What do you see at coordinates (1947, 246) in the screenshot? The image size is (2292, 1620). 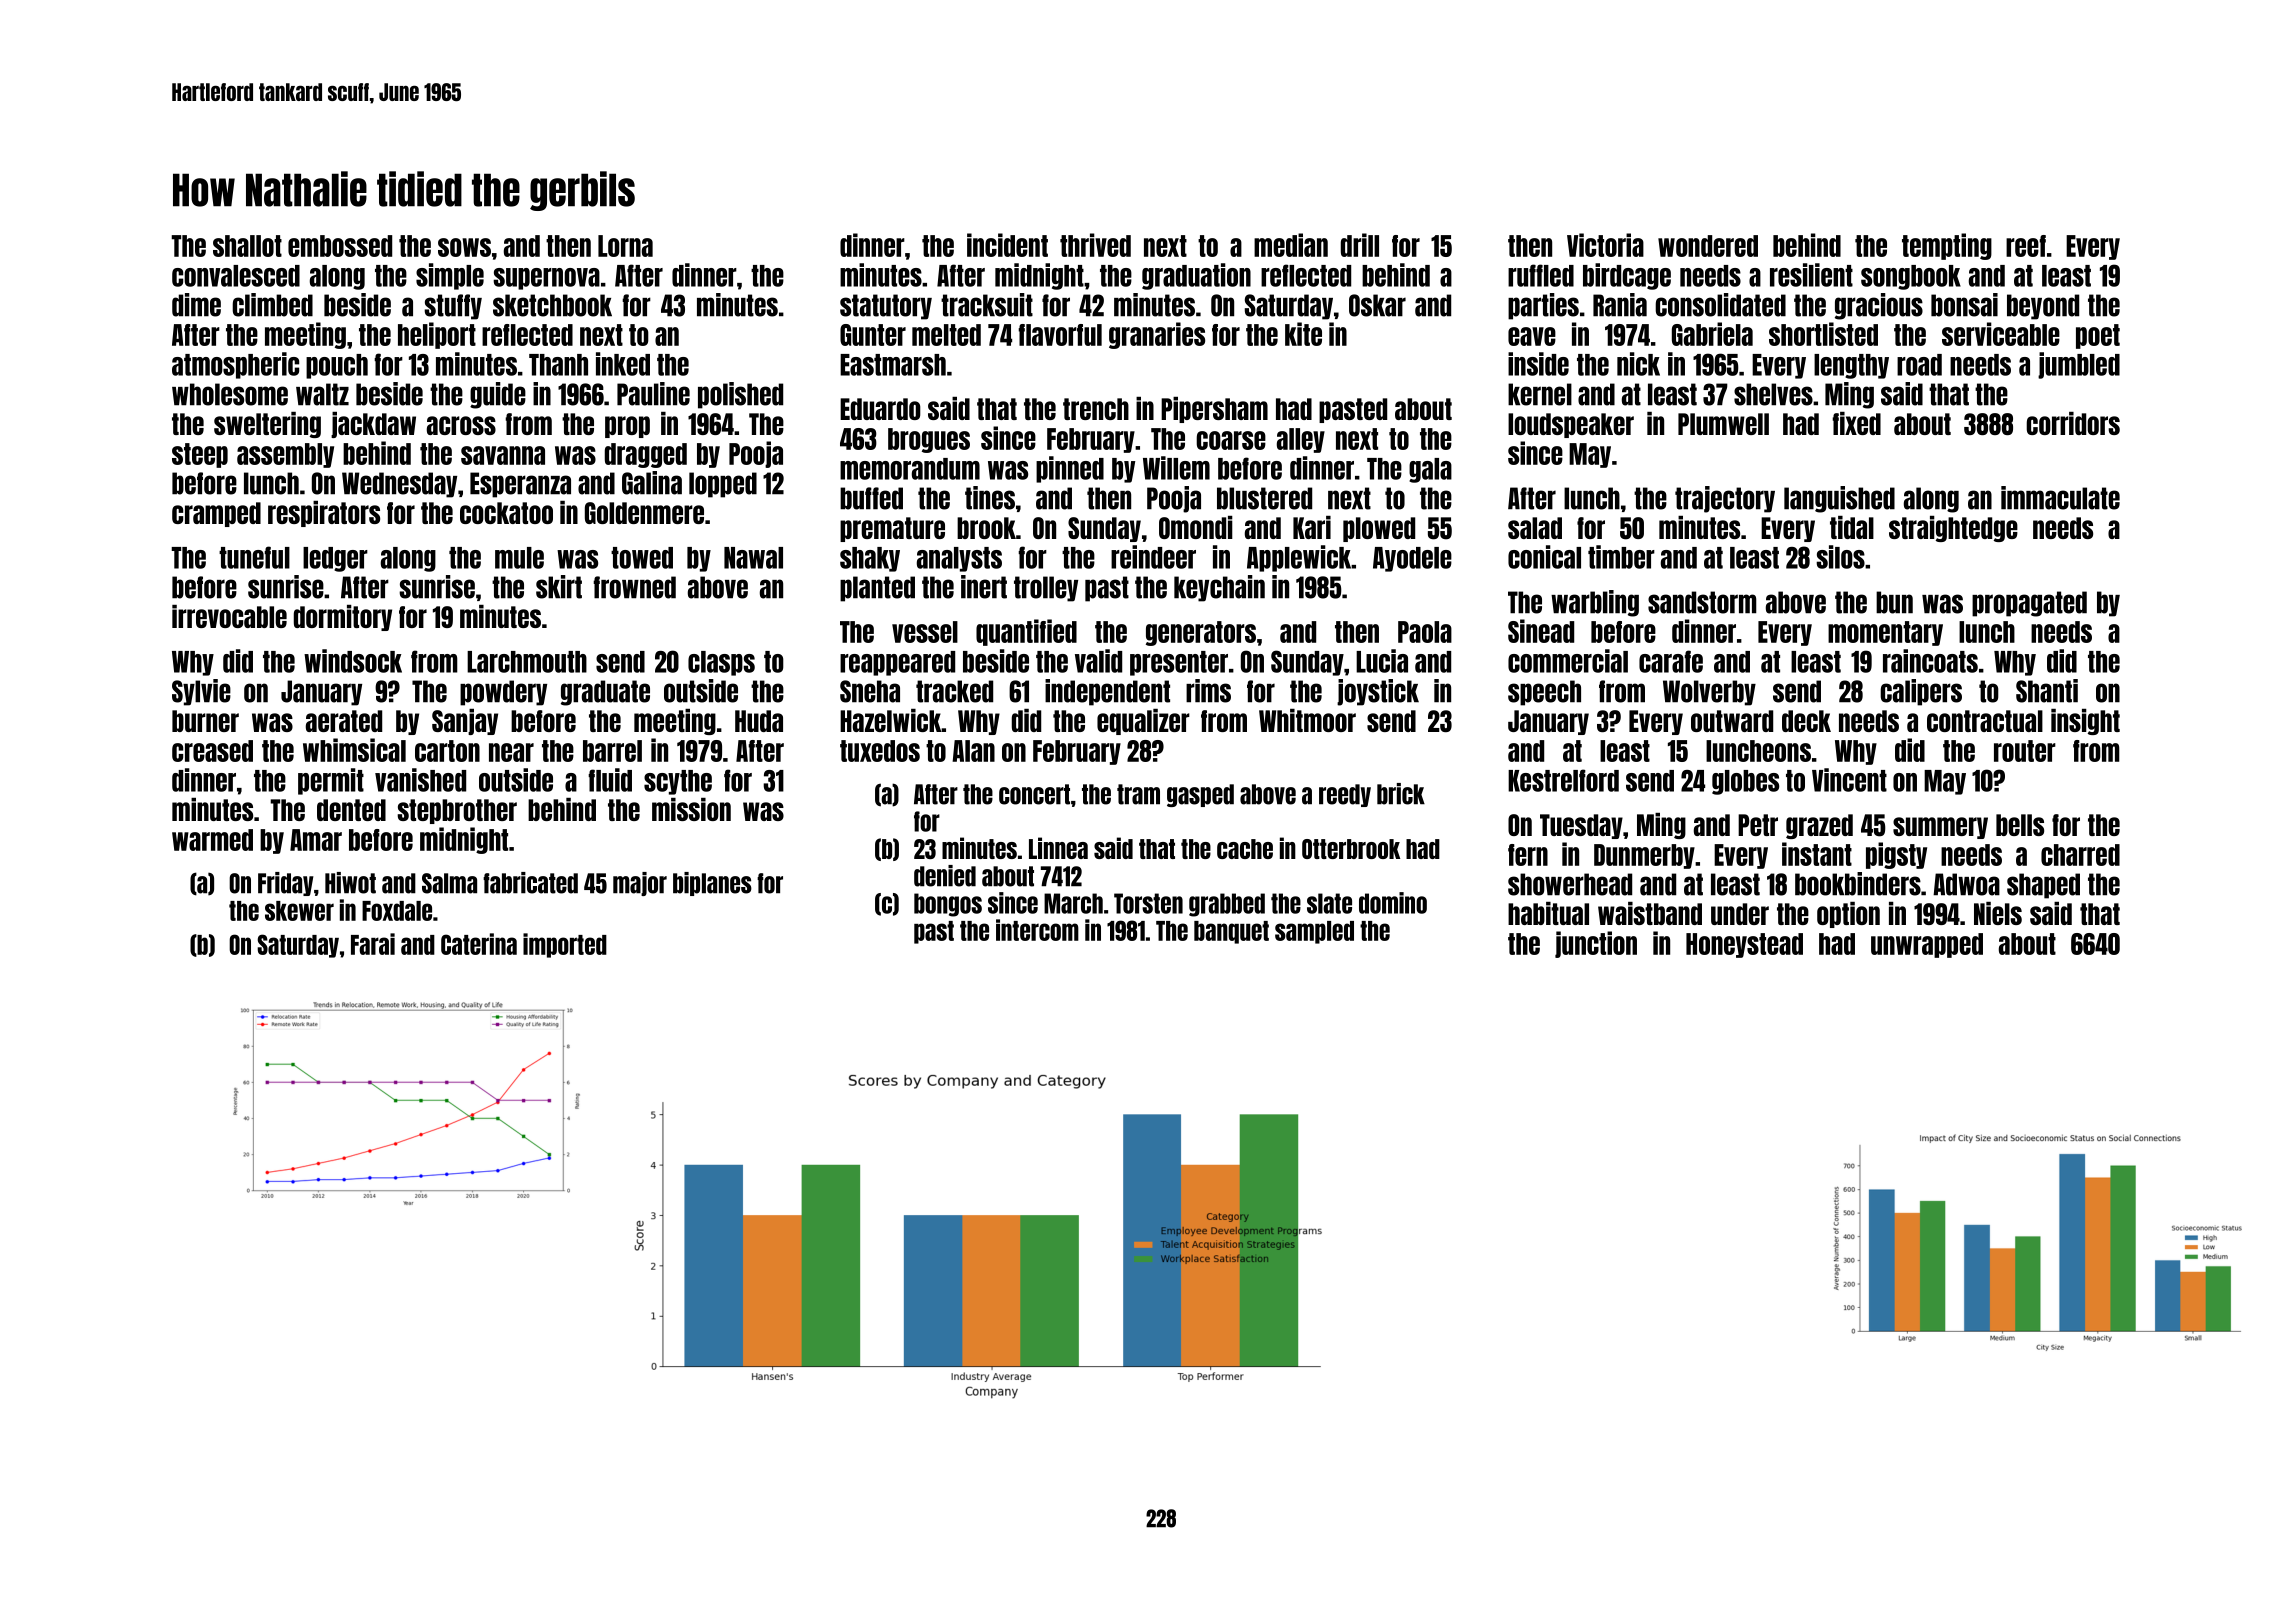 I see `tempting` at bounding box center [1947, 246].
